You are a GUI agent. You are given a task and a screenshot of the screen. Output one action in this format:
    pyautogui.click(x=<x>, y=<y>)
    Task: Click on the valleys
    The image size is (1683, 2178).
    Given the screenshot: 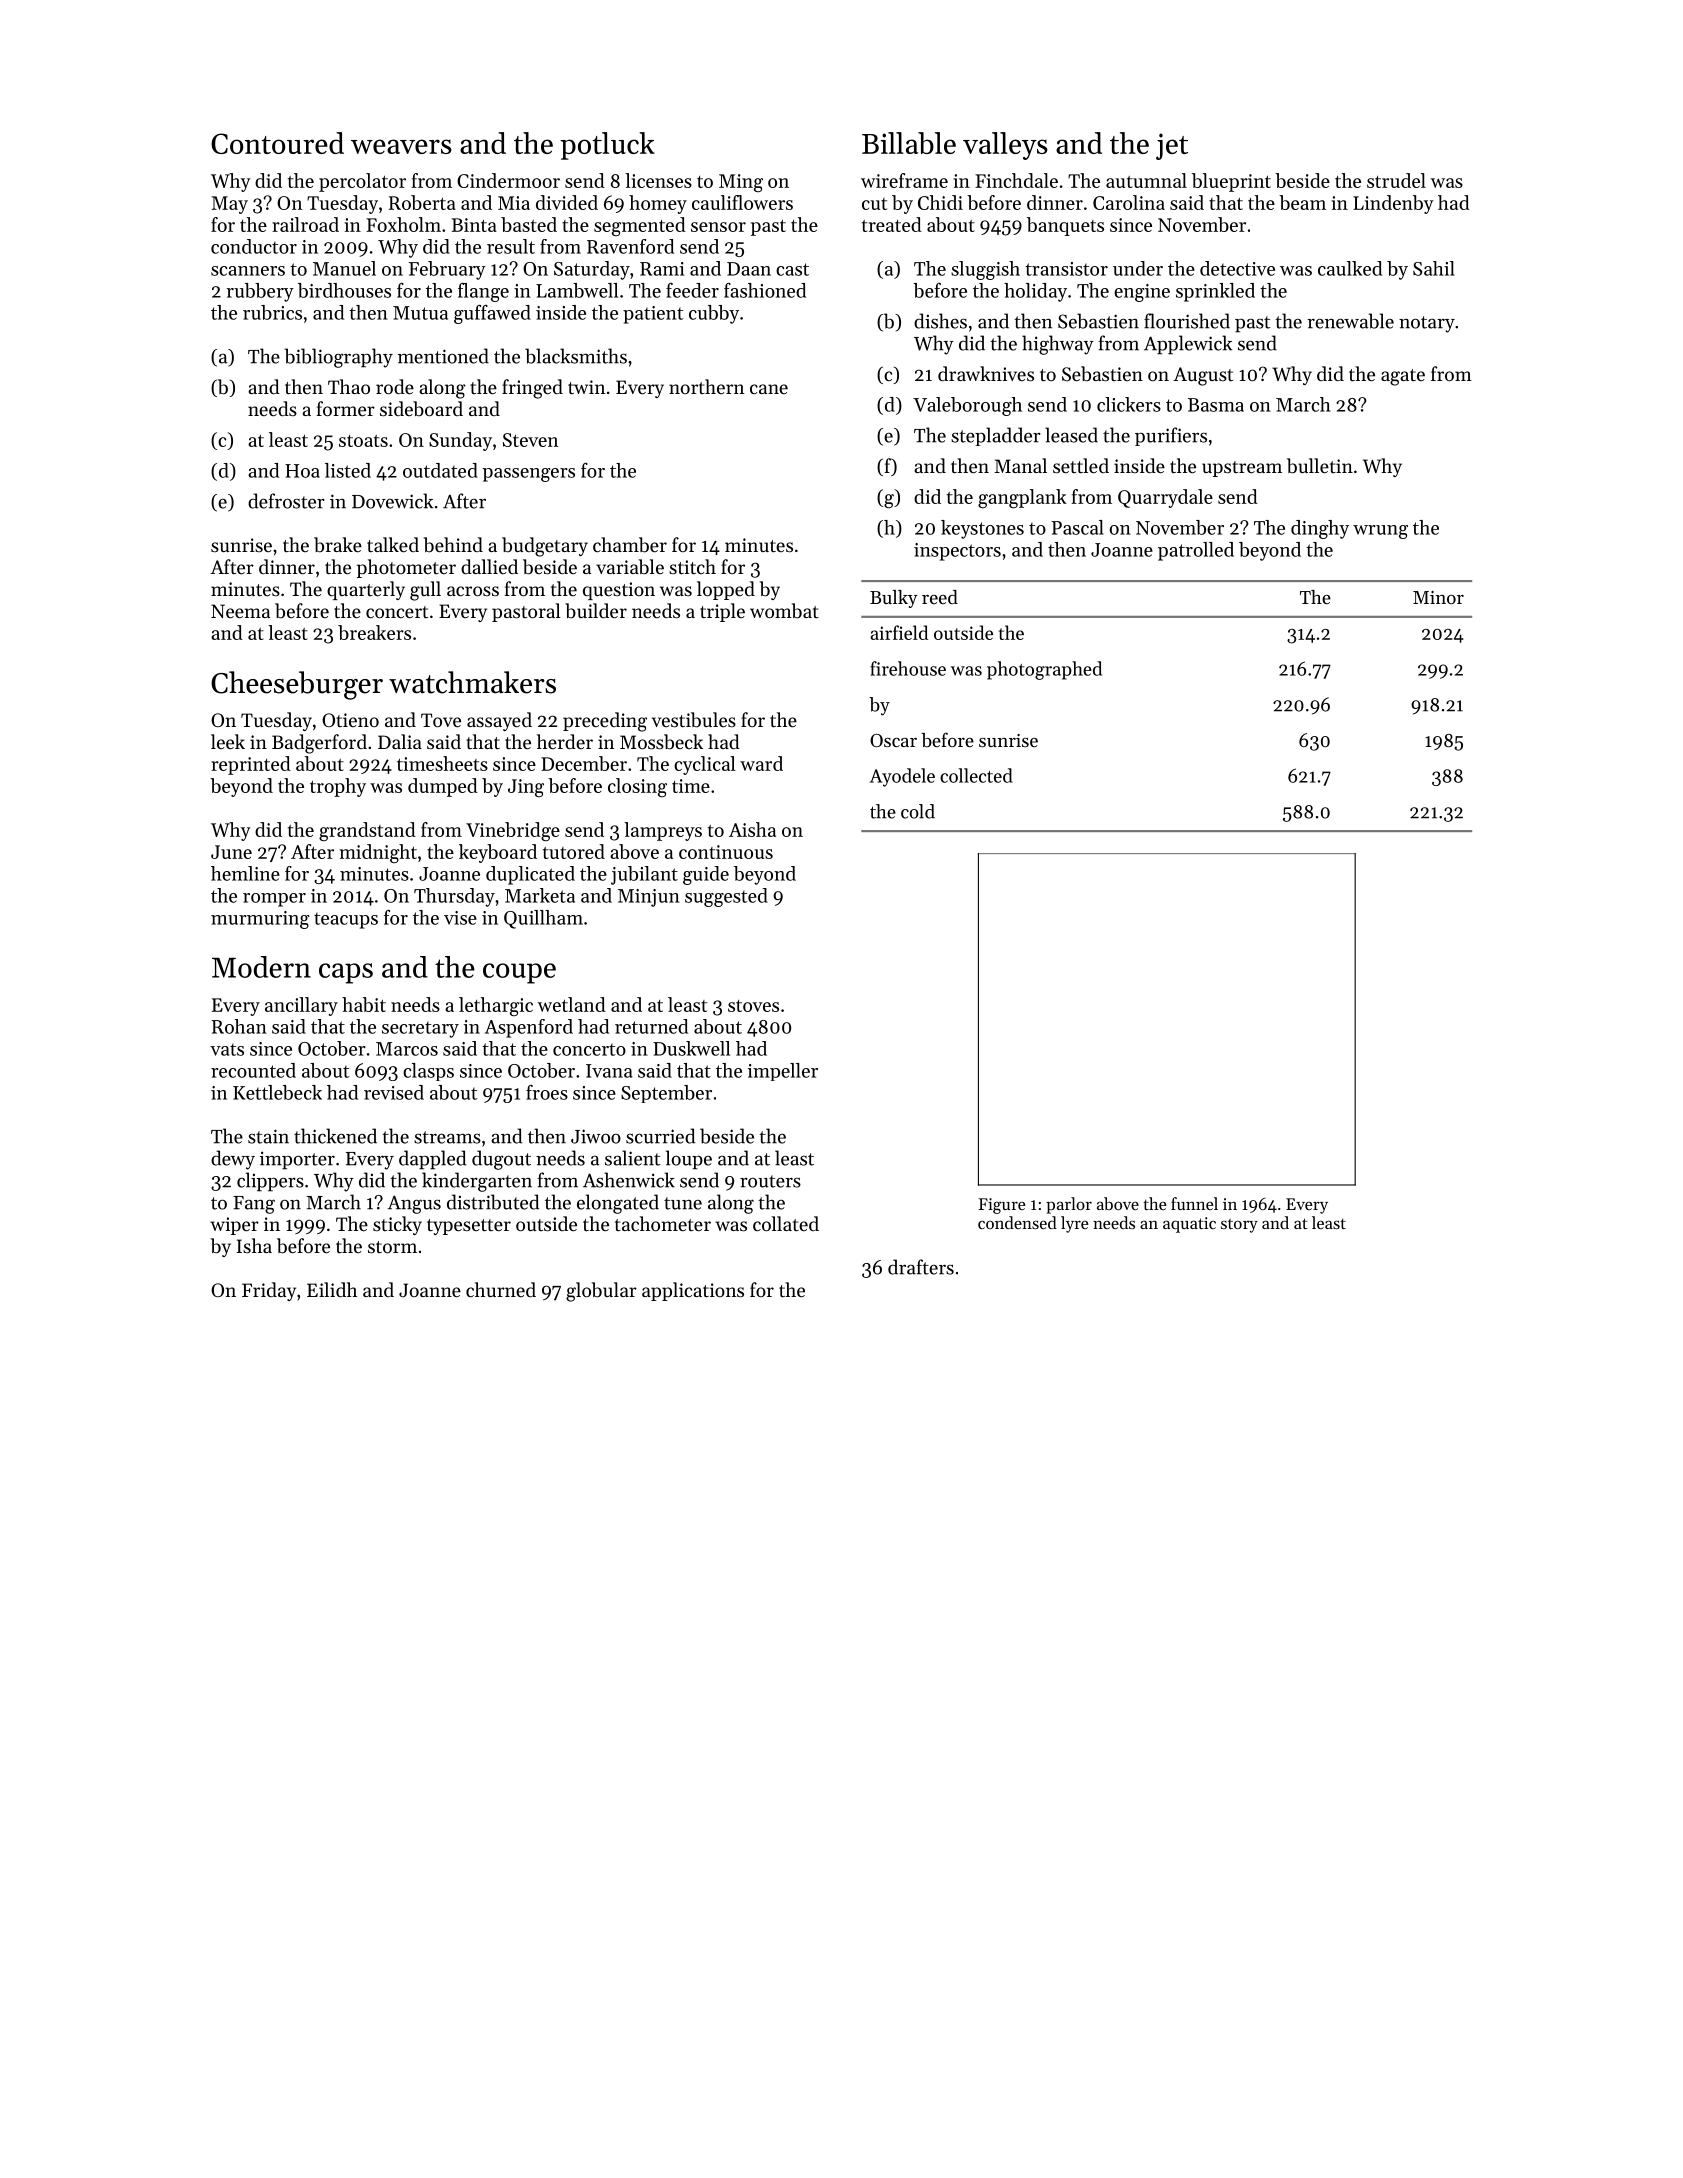 What is the action you would take?
    pyautogui.click(x=1005, y=146)
